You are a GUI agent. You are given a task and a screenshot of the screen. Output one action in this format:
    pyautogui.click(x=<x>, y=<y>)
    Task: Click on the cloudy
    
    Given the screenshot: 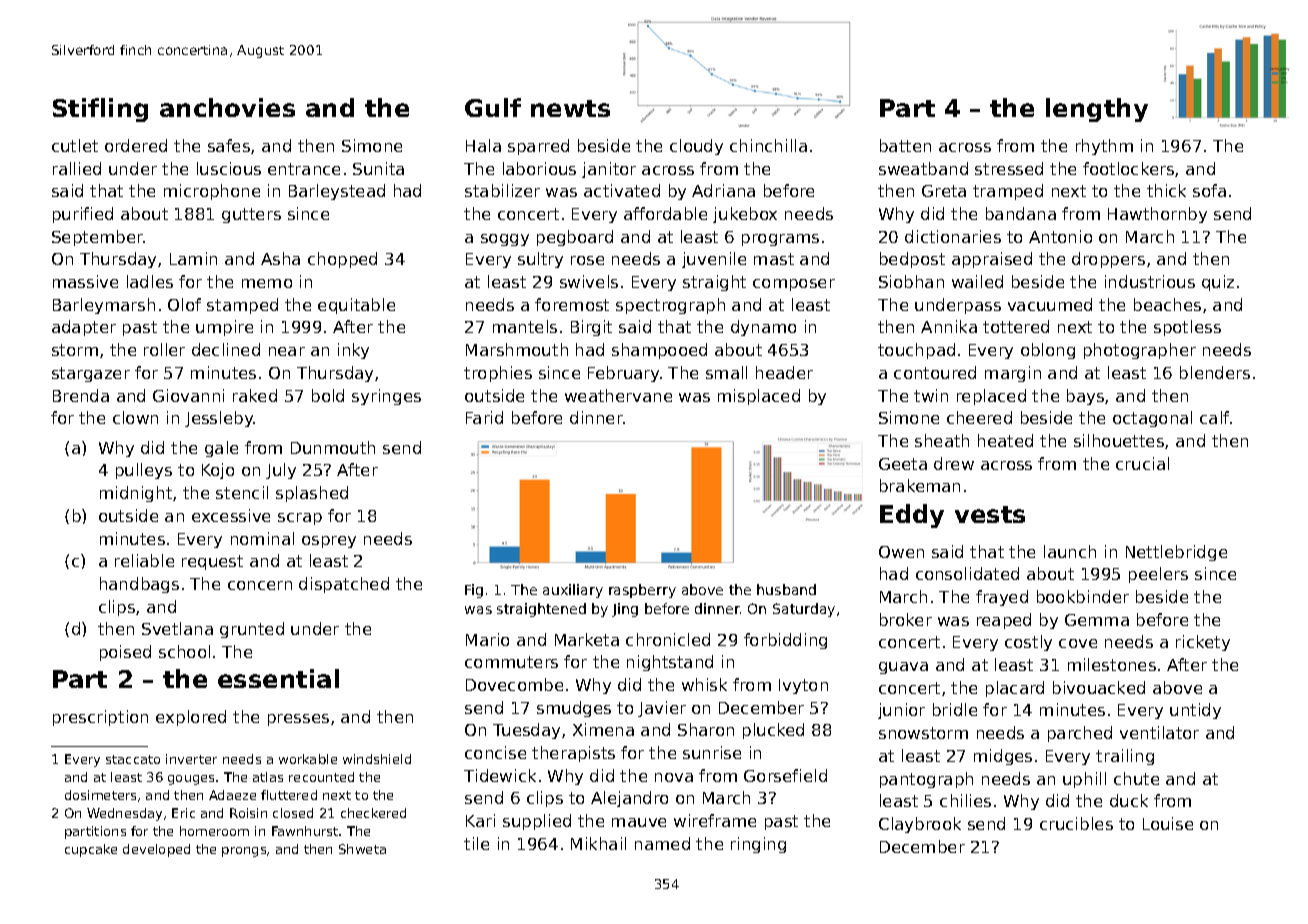 What is the action you would take?
    pyautogui.click(x=696, y=147)
